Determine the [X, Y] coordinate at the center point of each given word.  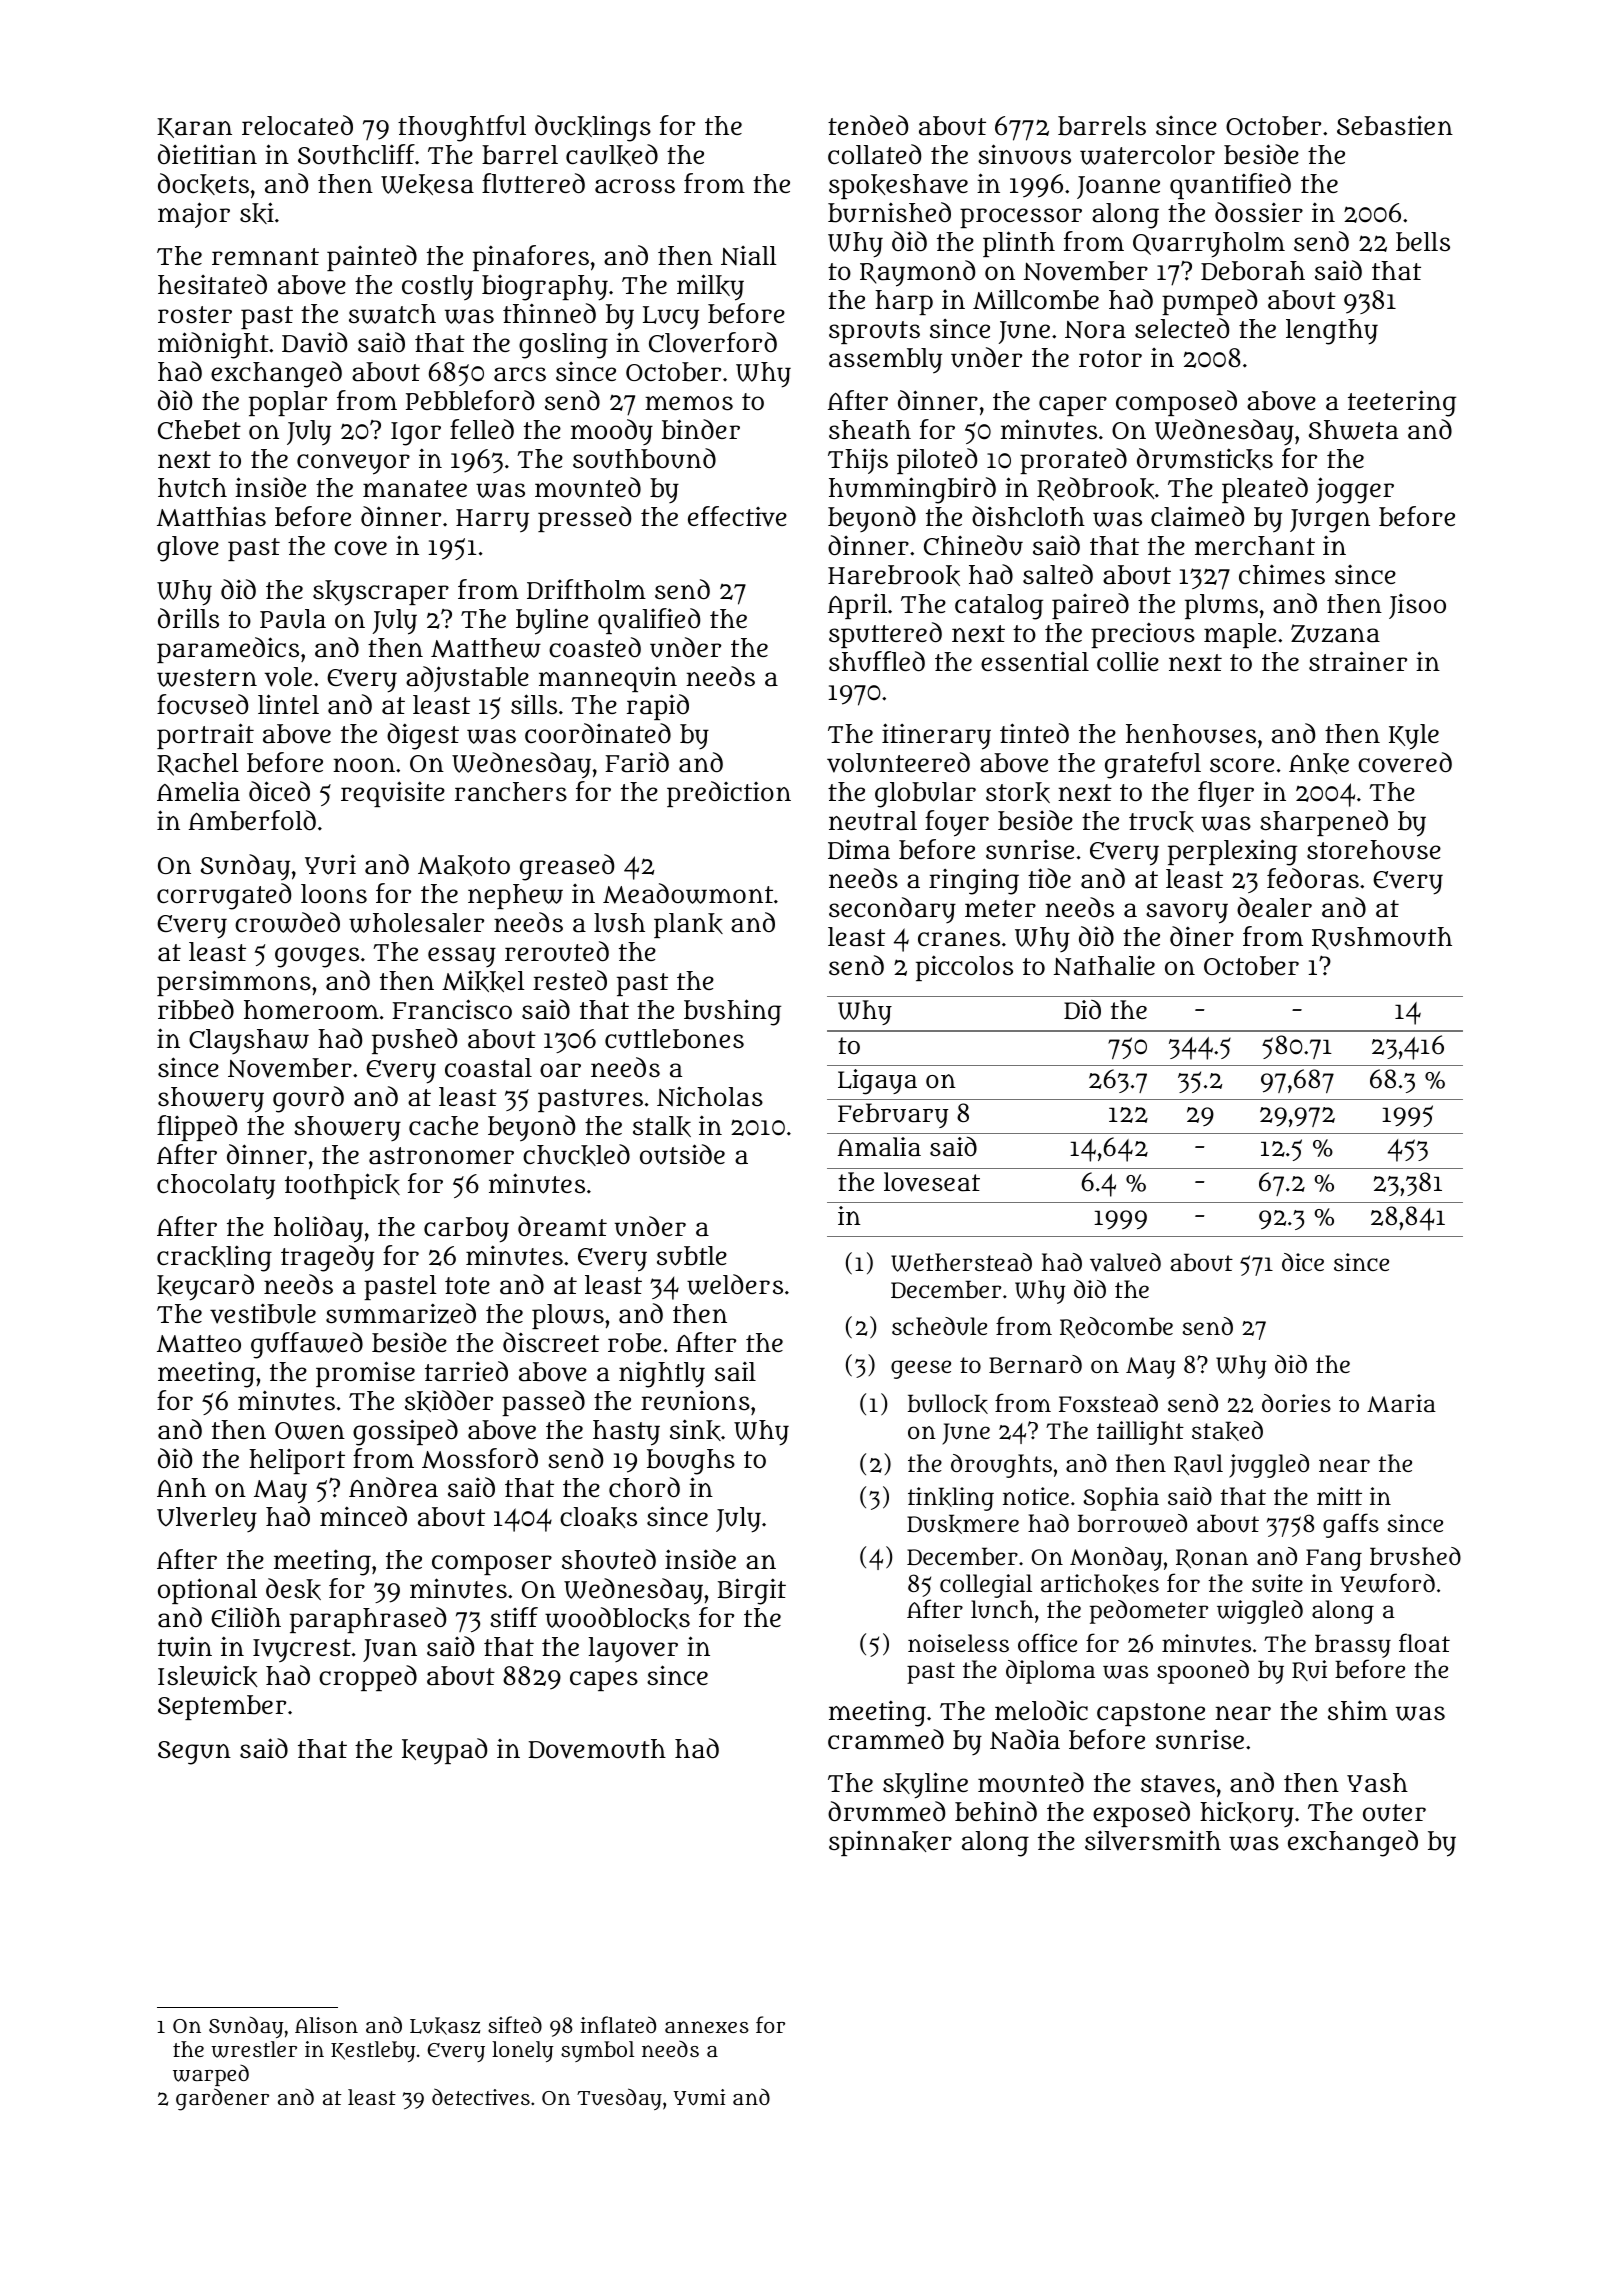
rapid [658, 707]
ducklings [593, 128]
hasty [626, 1433]
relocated [297, 125]
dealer [1274, 907]
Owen [310, 1431]
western [207, 678]
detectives [481, 2097]
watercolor [1147, 155]
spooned [1203, 1672]
